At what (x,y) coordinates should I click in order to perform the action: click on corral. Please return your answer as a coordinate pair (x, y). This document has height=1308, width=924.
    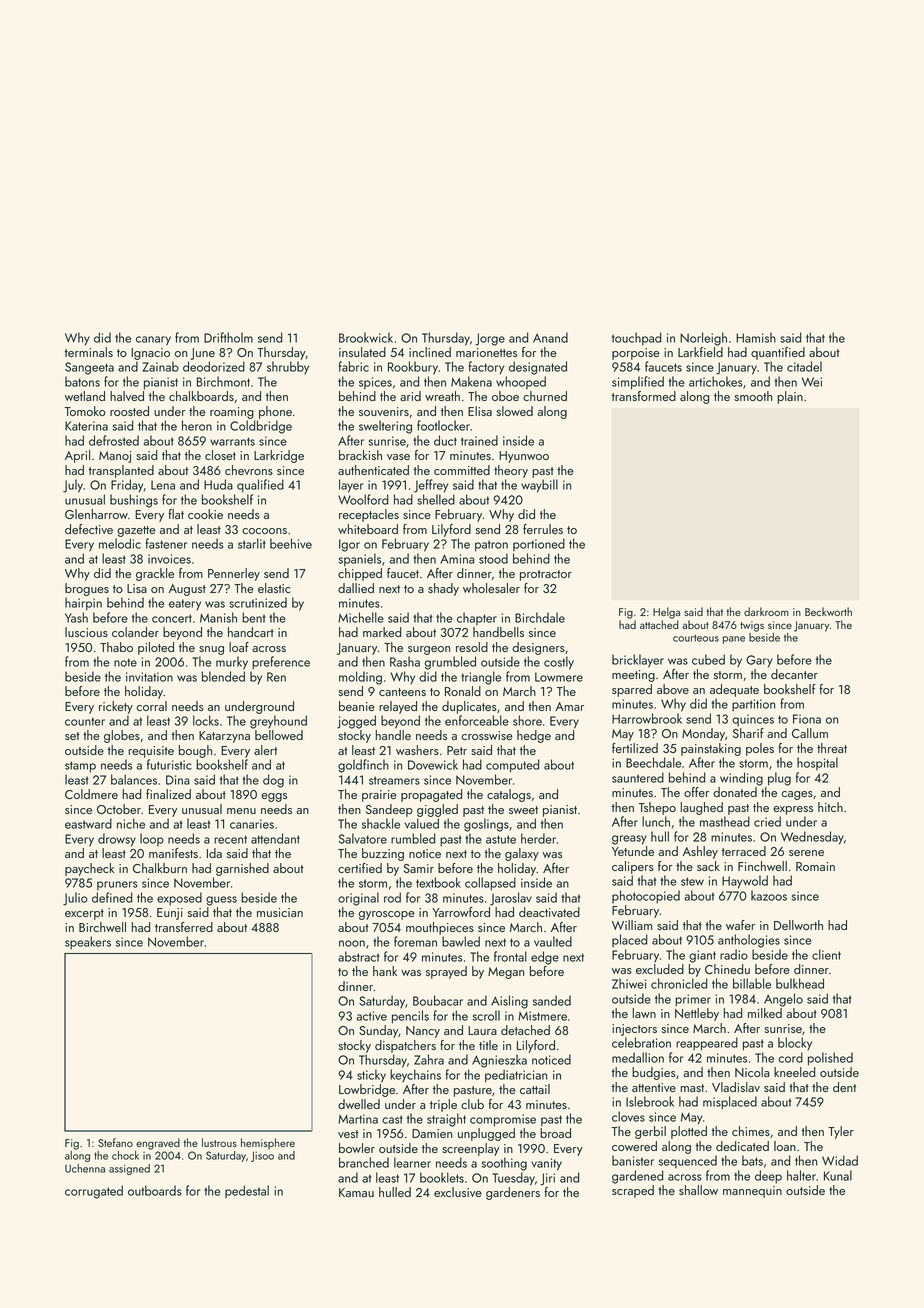
    Looking at the image, I should click on (151, 706).
